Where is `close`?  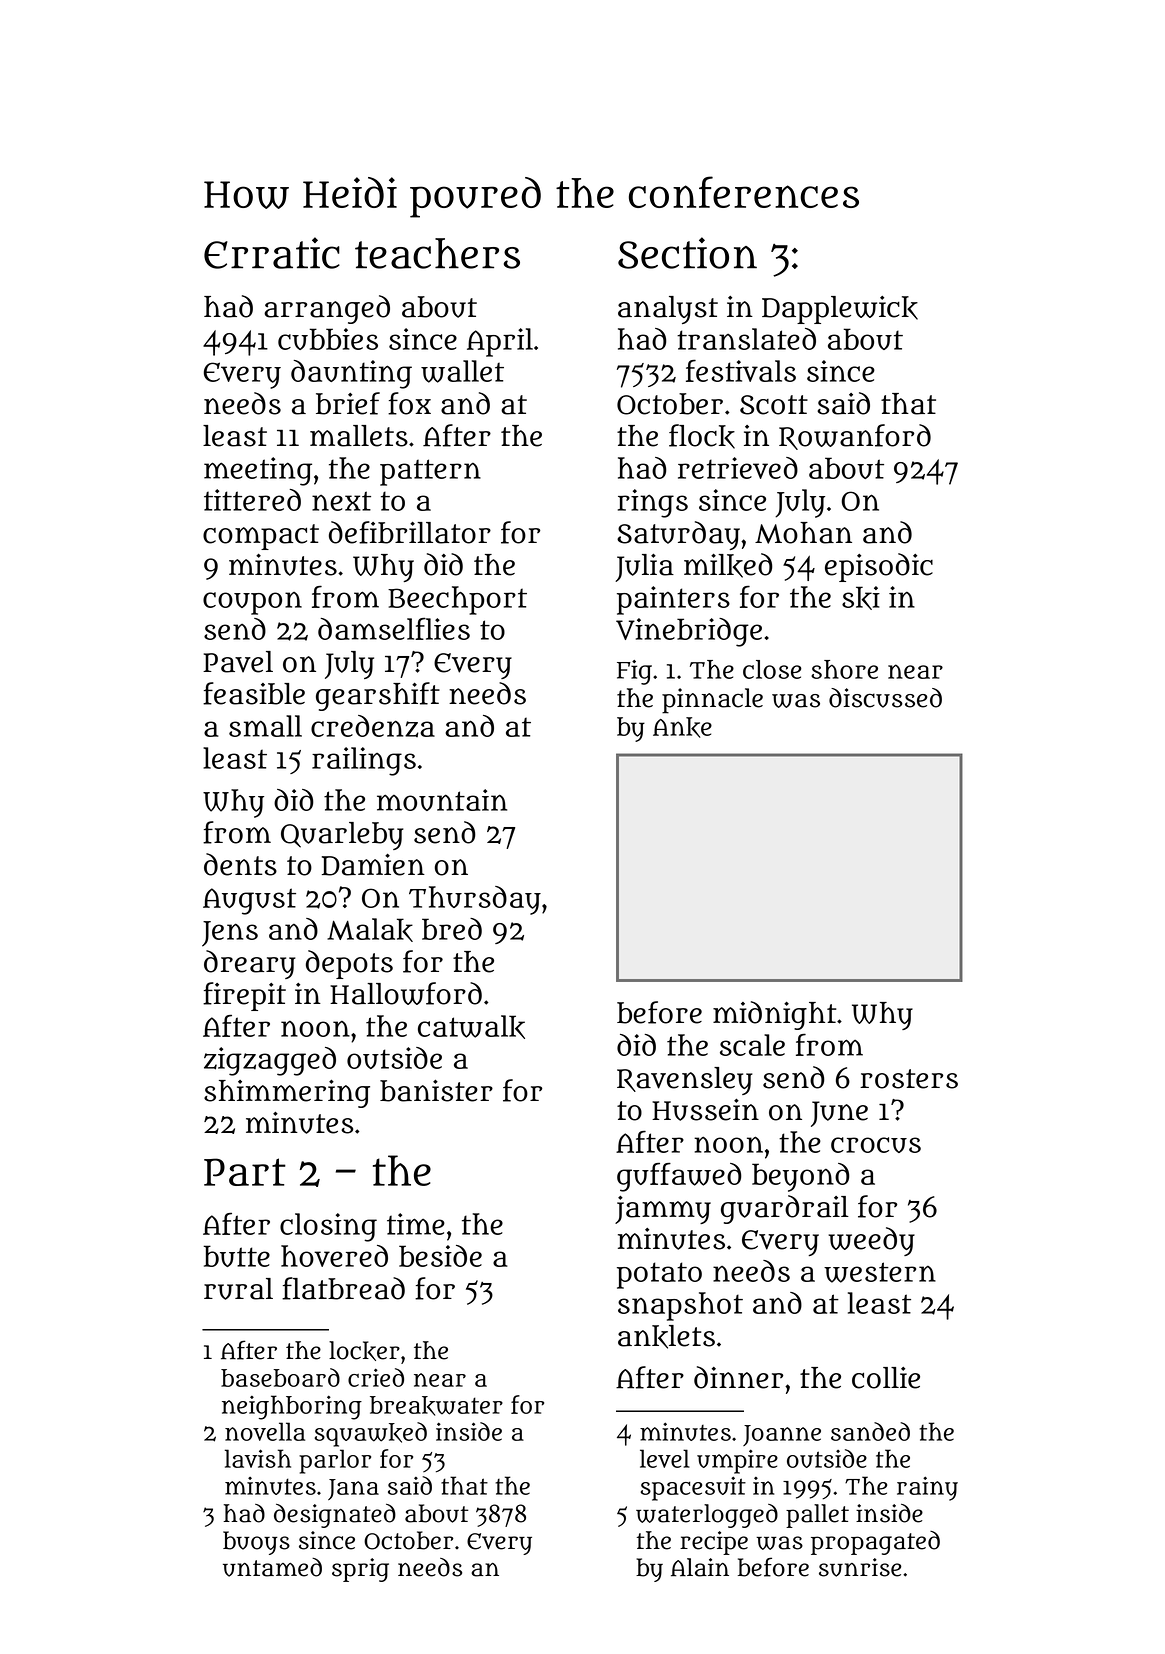 close is located at coordinates (772, 669).
